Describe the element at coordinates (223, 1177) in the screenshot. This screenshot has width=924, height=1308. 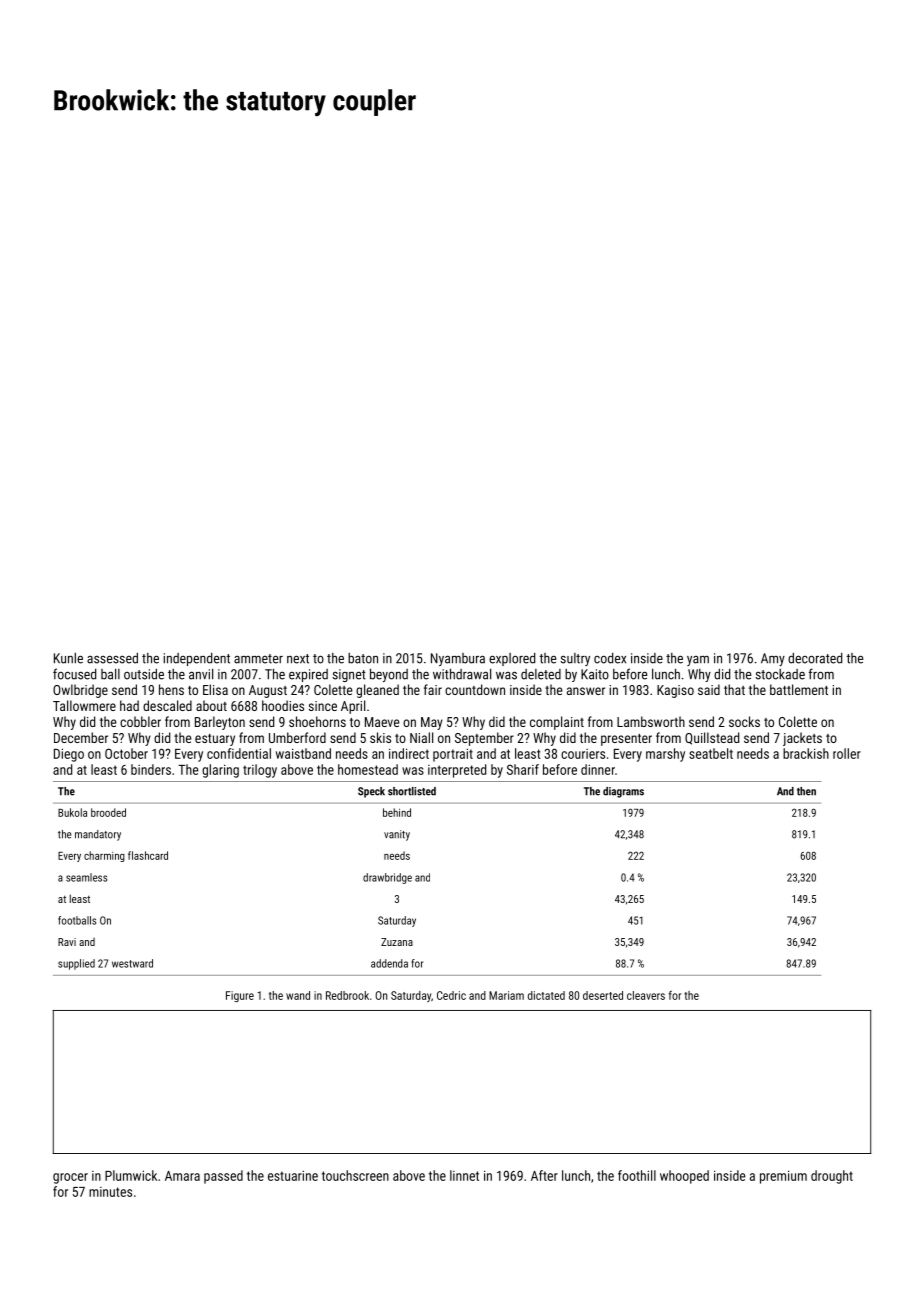
I see `passed` at that location.
